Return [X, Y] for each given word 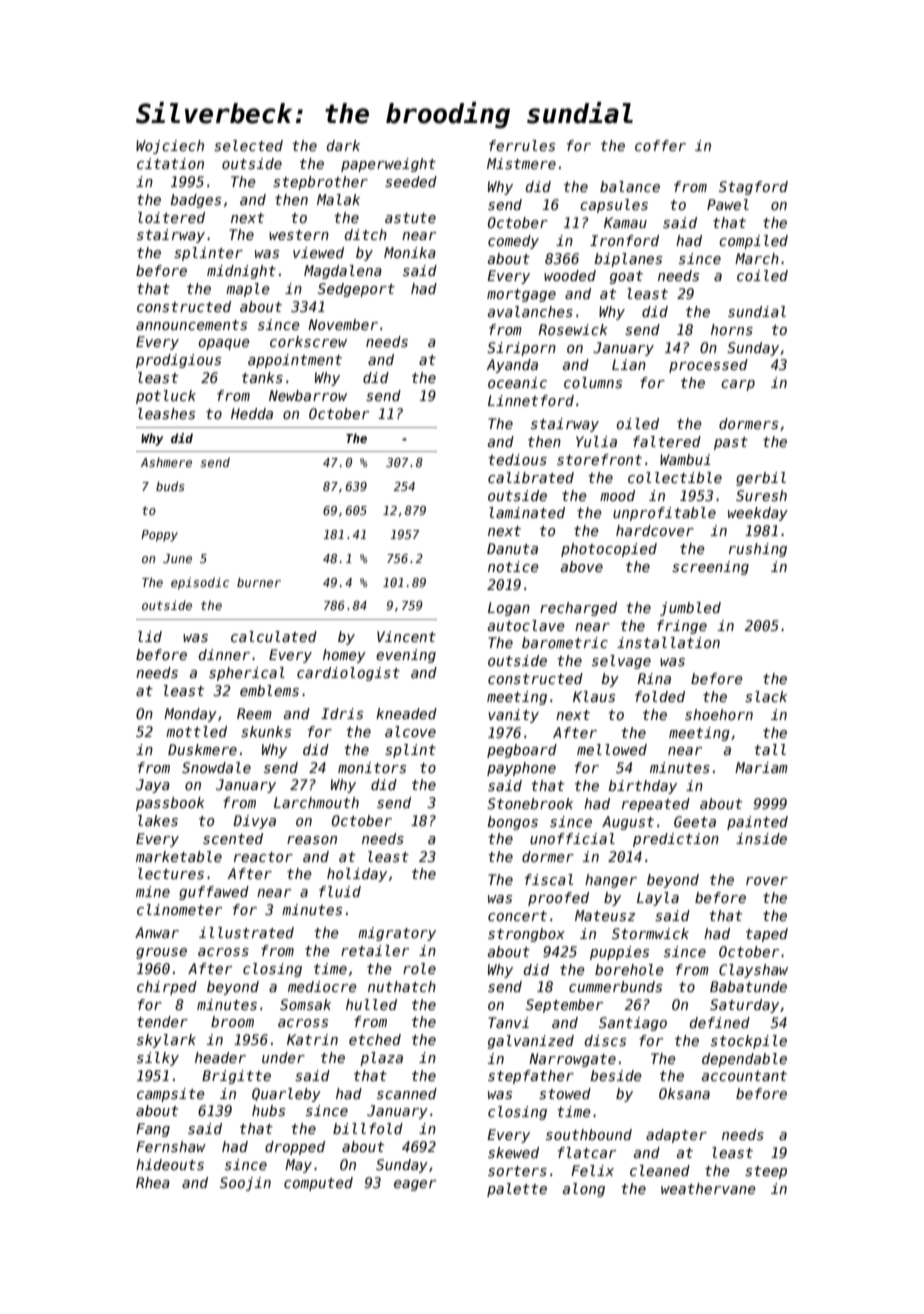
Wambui [685, 459]
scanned [407, 1093]
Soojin [245, 1184]
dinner [224, 654]
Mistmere [521, 163]
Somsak [305, 1004]
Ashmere [166, 462]
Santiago [633, 1024]
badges [195, 201]
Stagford [753, 188]
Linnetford [531, 400]
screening [710, 568]
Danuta [512, 548]
